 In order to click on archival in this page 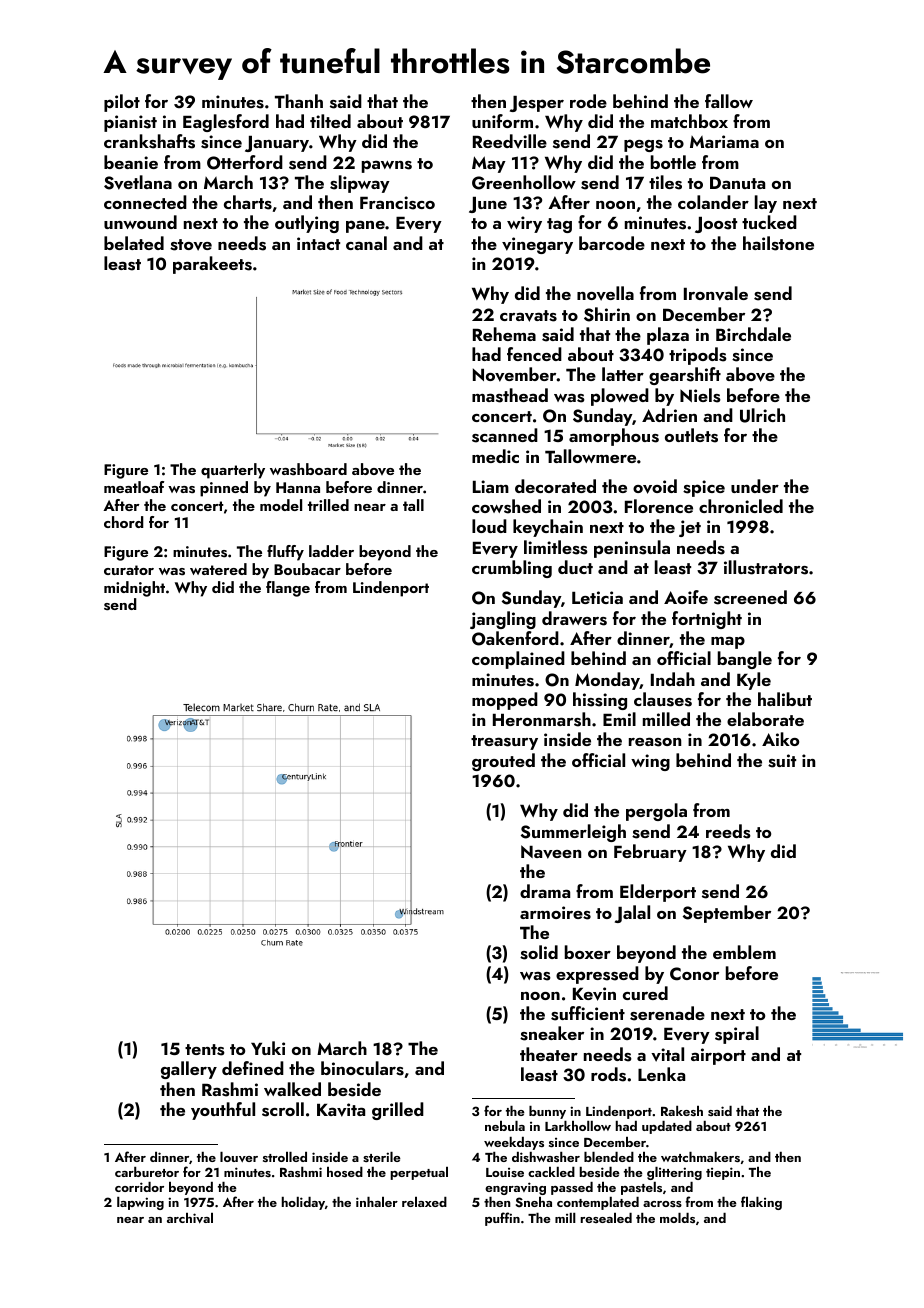, I will do `click(190, 1218)`.
